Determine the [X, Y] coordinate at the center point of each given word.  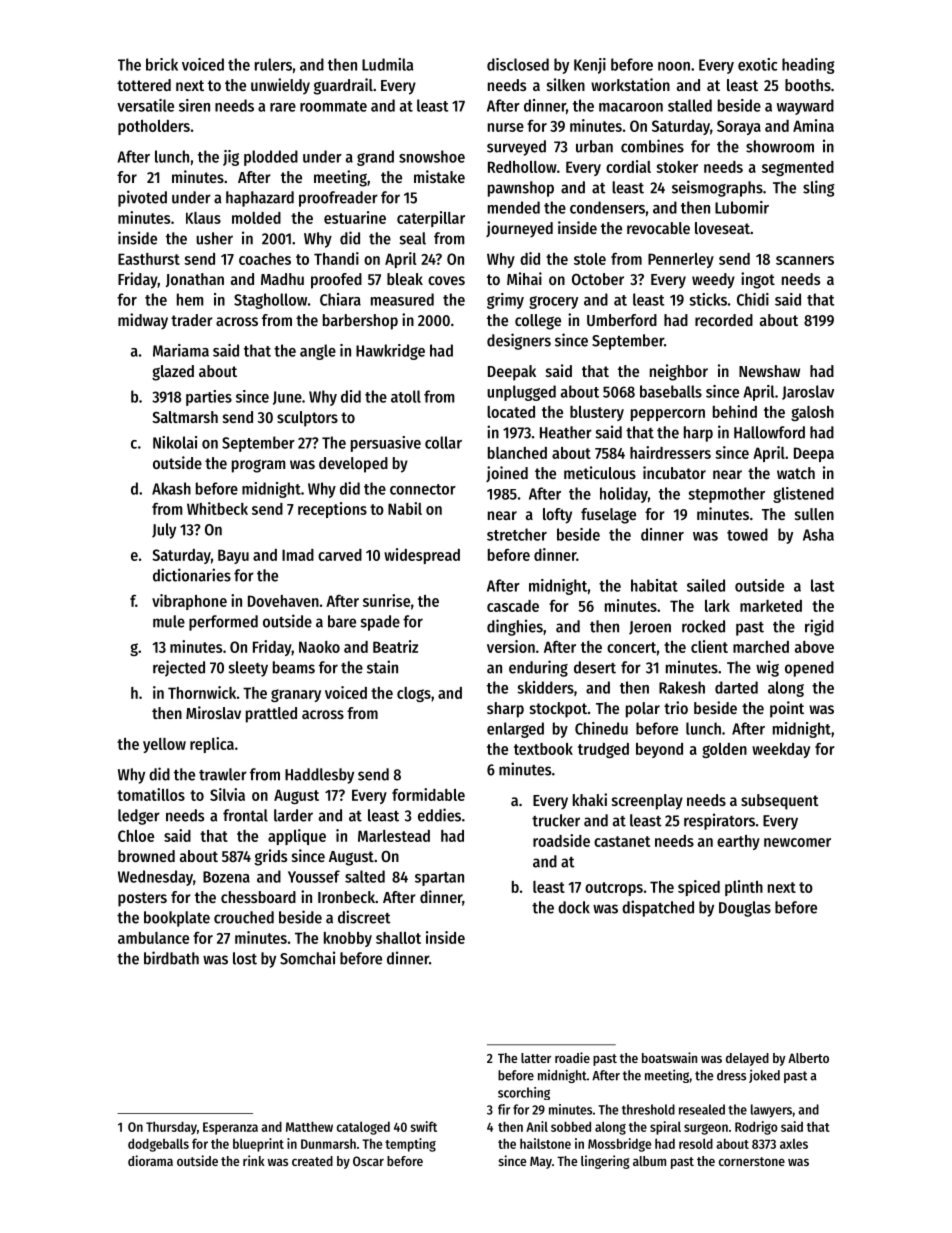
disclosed [518, 64]
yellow [164, 745]
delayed [747, 1059]
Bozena [226, 877]
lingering [605, 1162]
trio [676, 707]
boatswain [669, 1057]
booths [808, 85]
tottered [144, 85]
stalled [690, 105]
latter [536, 1058]
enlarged [515, 730]
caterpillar [431, 219]
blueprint [258, 1145]
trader [192, 320]
